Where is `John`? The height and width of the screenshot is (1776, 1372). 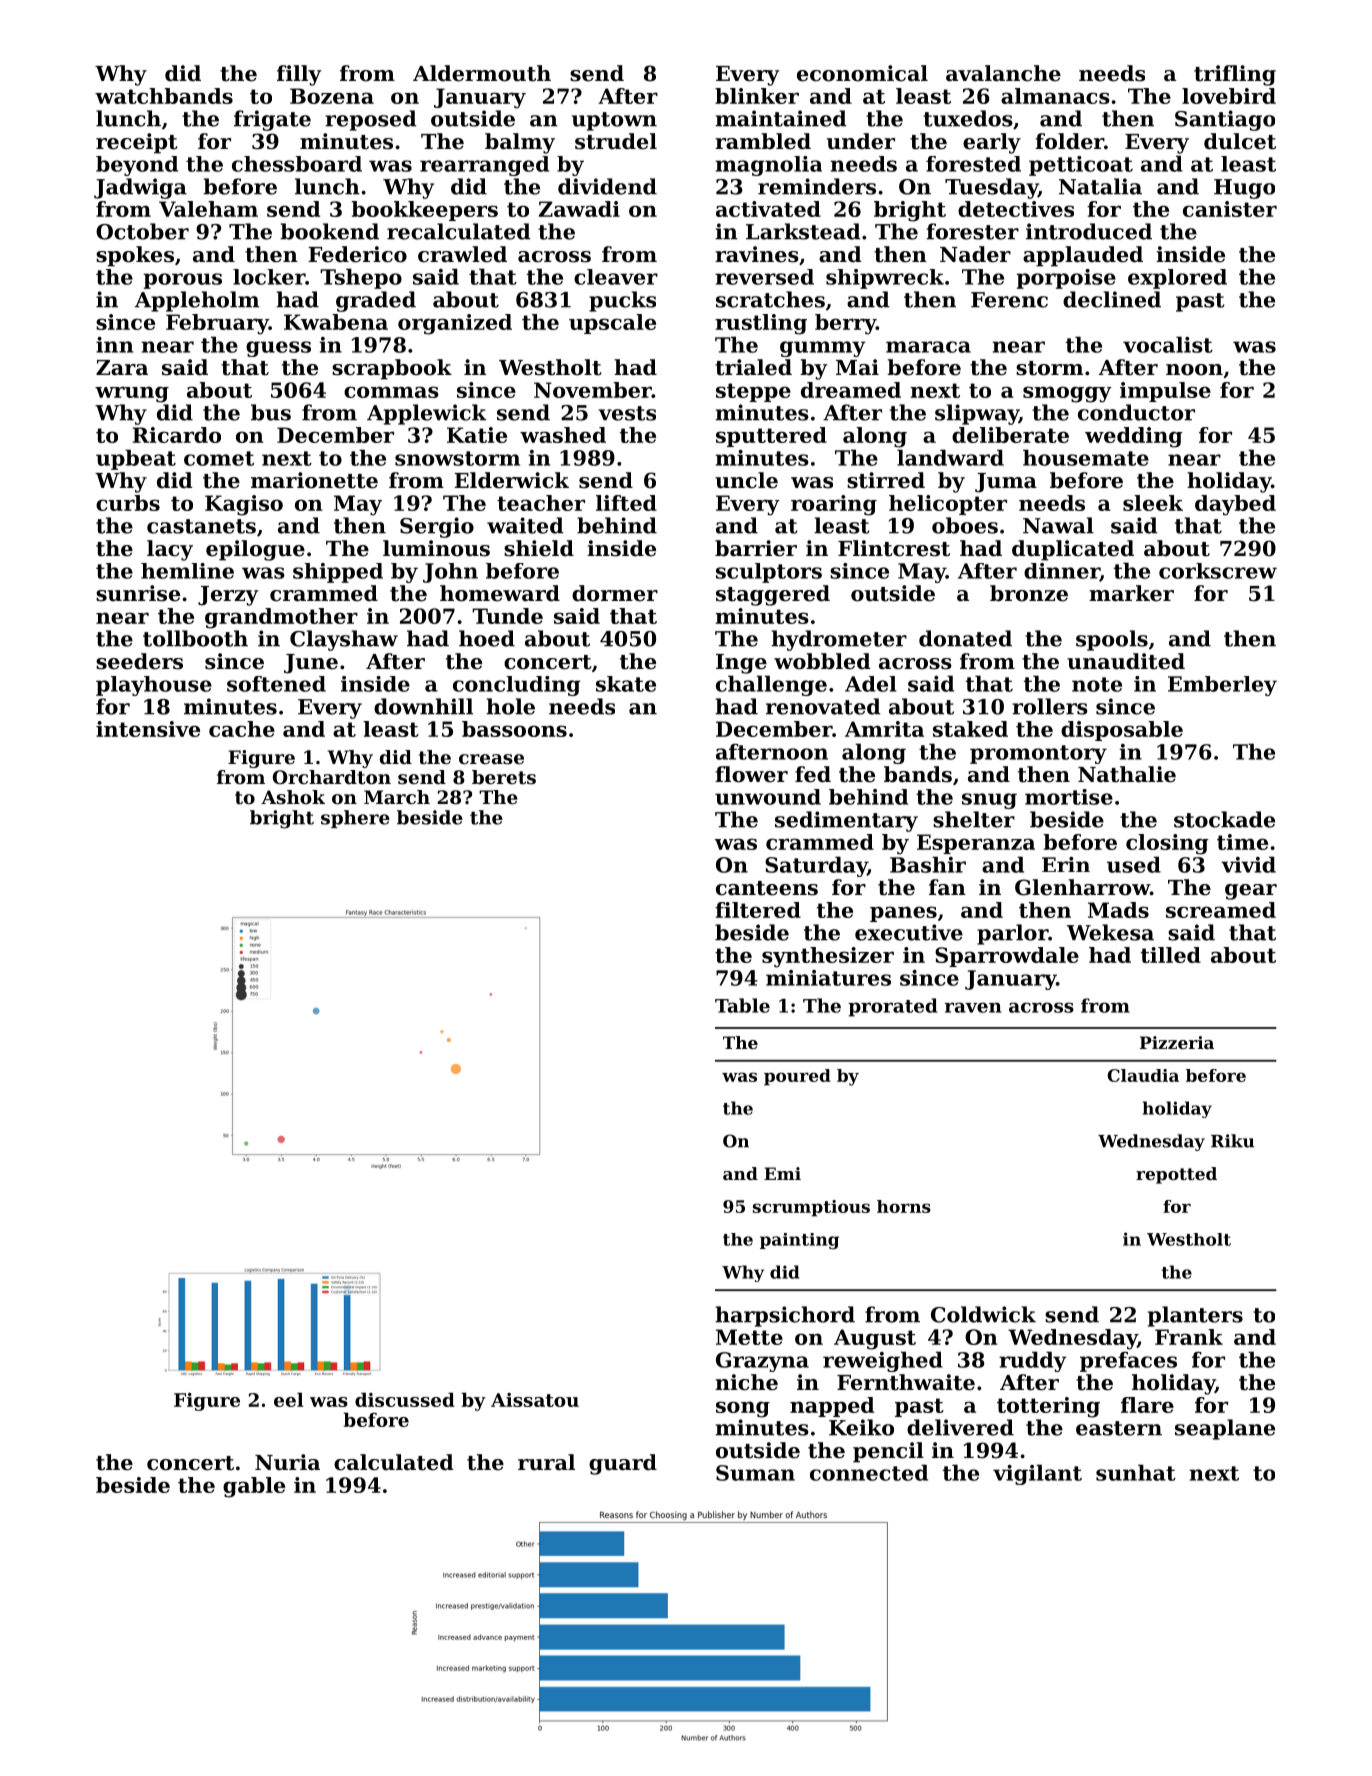
John is located at coordinates (450, 573).
